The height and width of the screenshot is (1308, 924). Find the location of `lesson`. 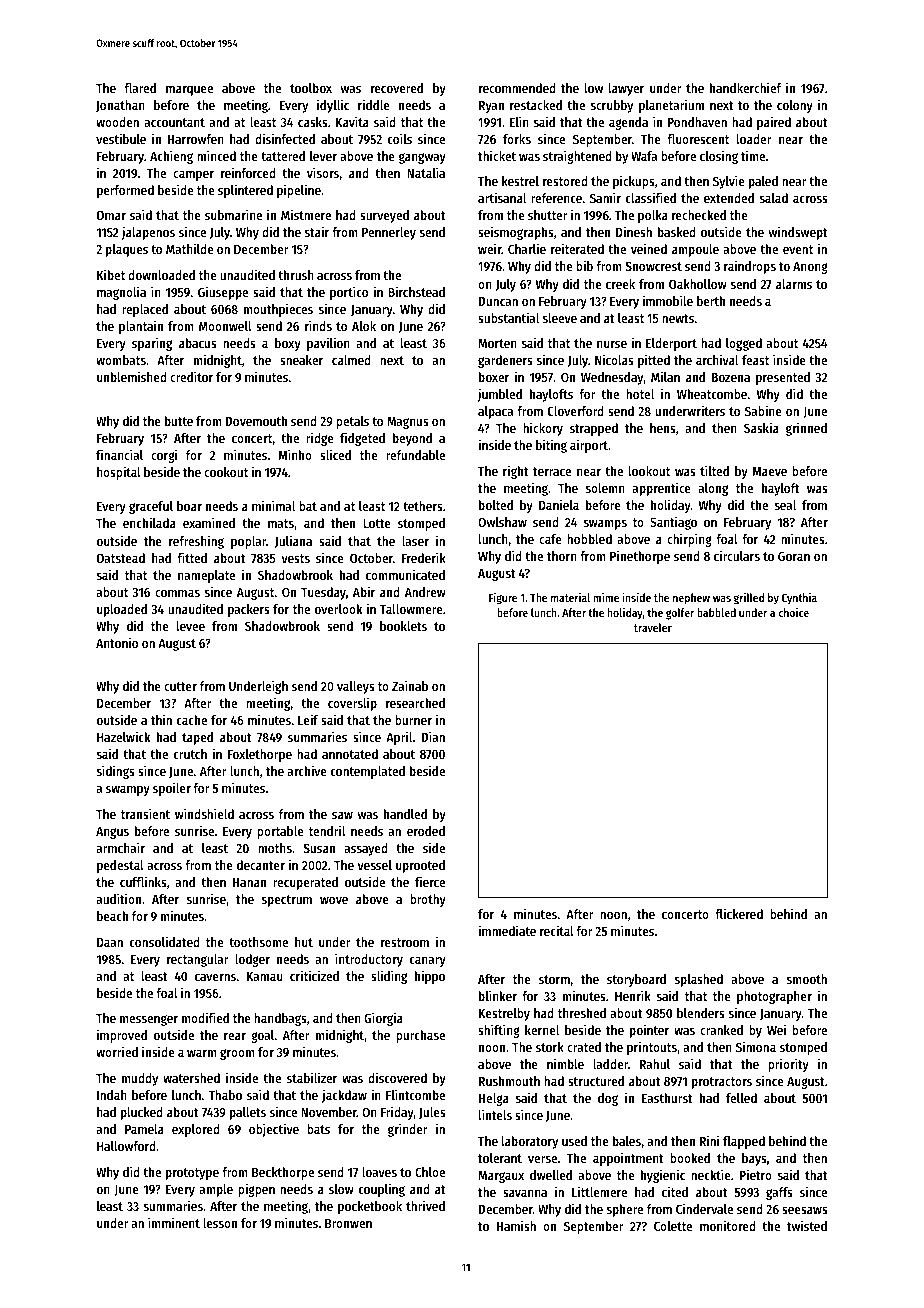

lesson is located at coordinates (220, 1223).
